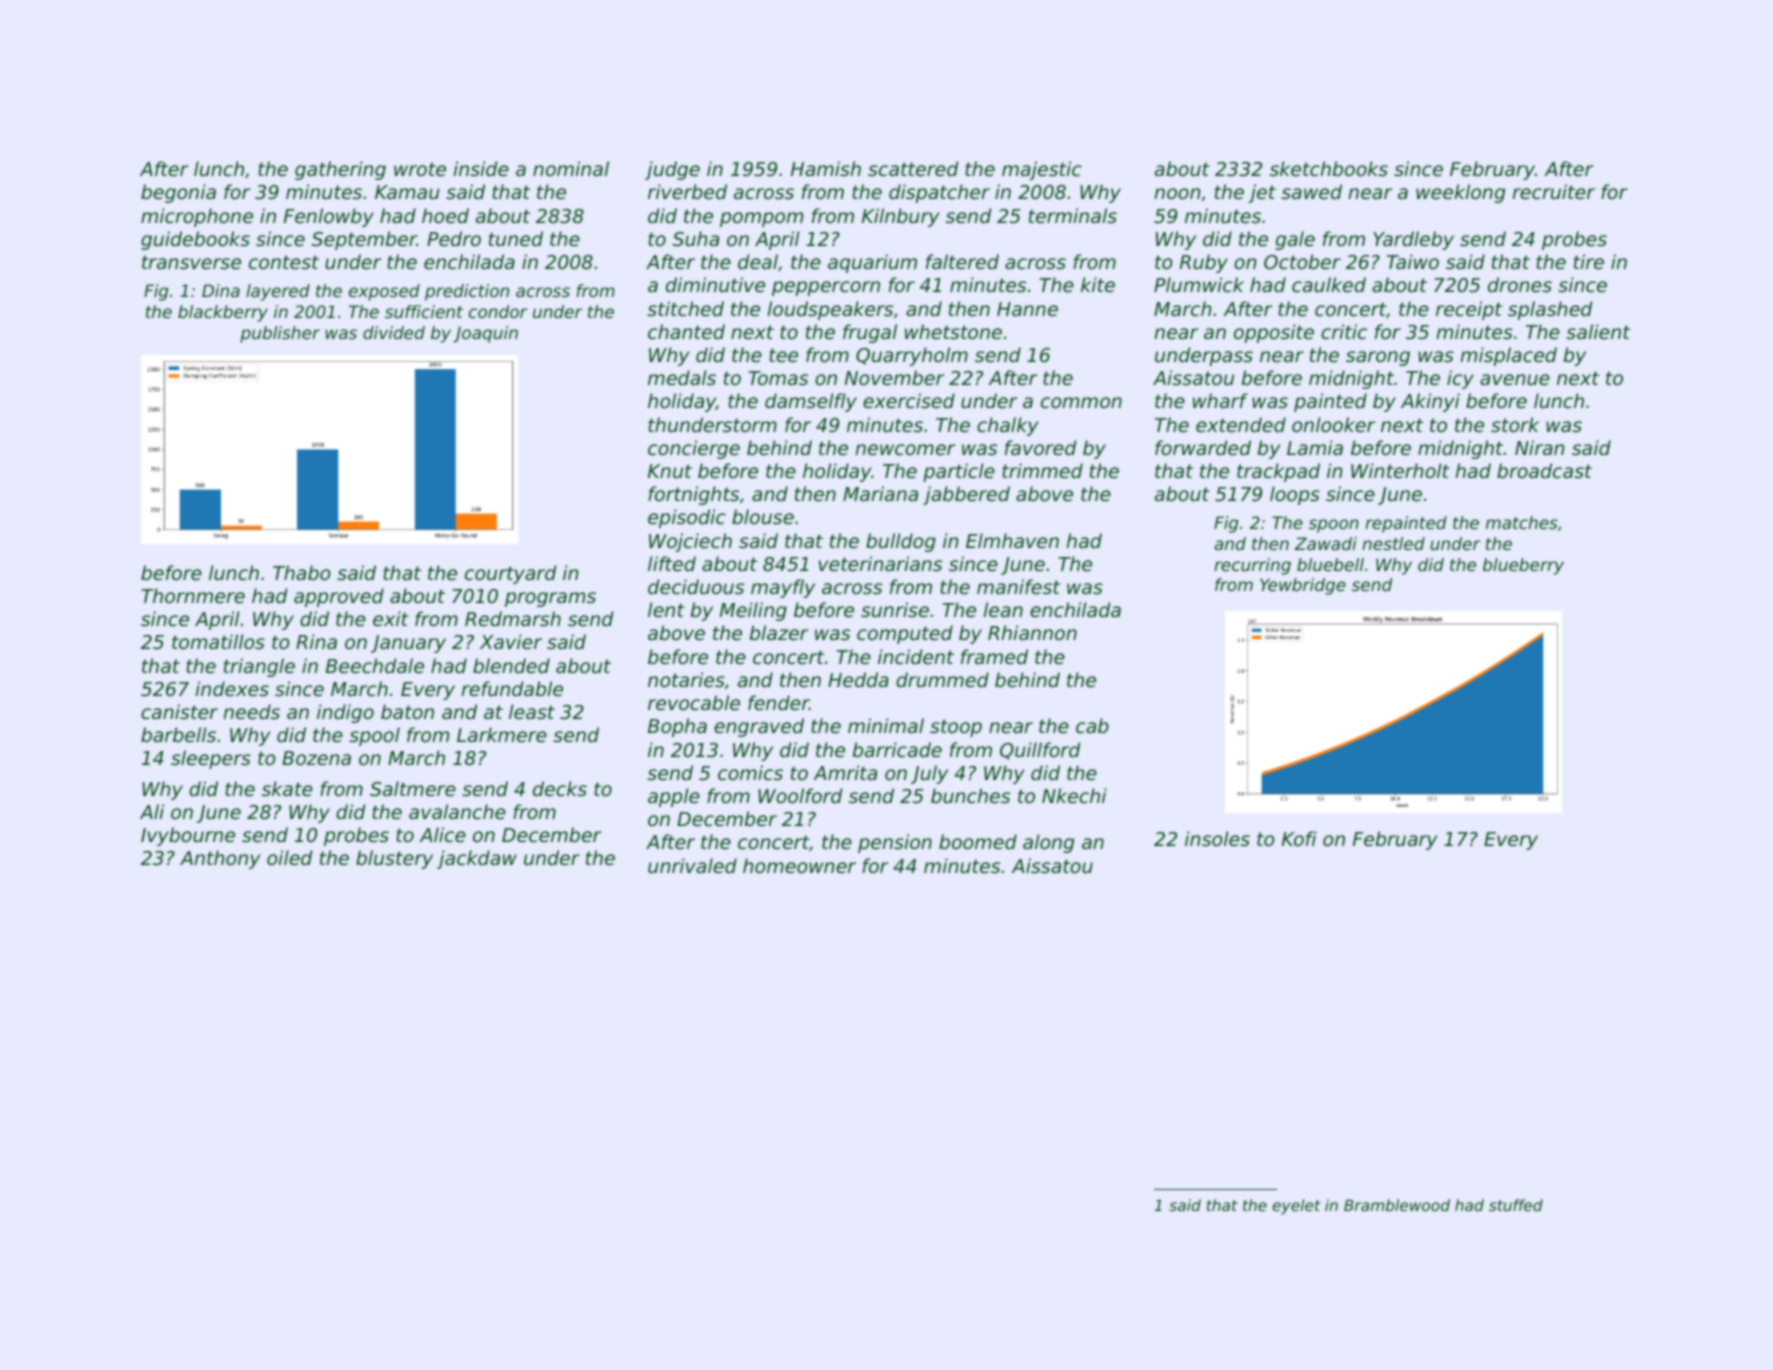  Describe the element at coordinates (1397, 1205) in the page. I see `Bramblewood` at that location.
